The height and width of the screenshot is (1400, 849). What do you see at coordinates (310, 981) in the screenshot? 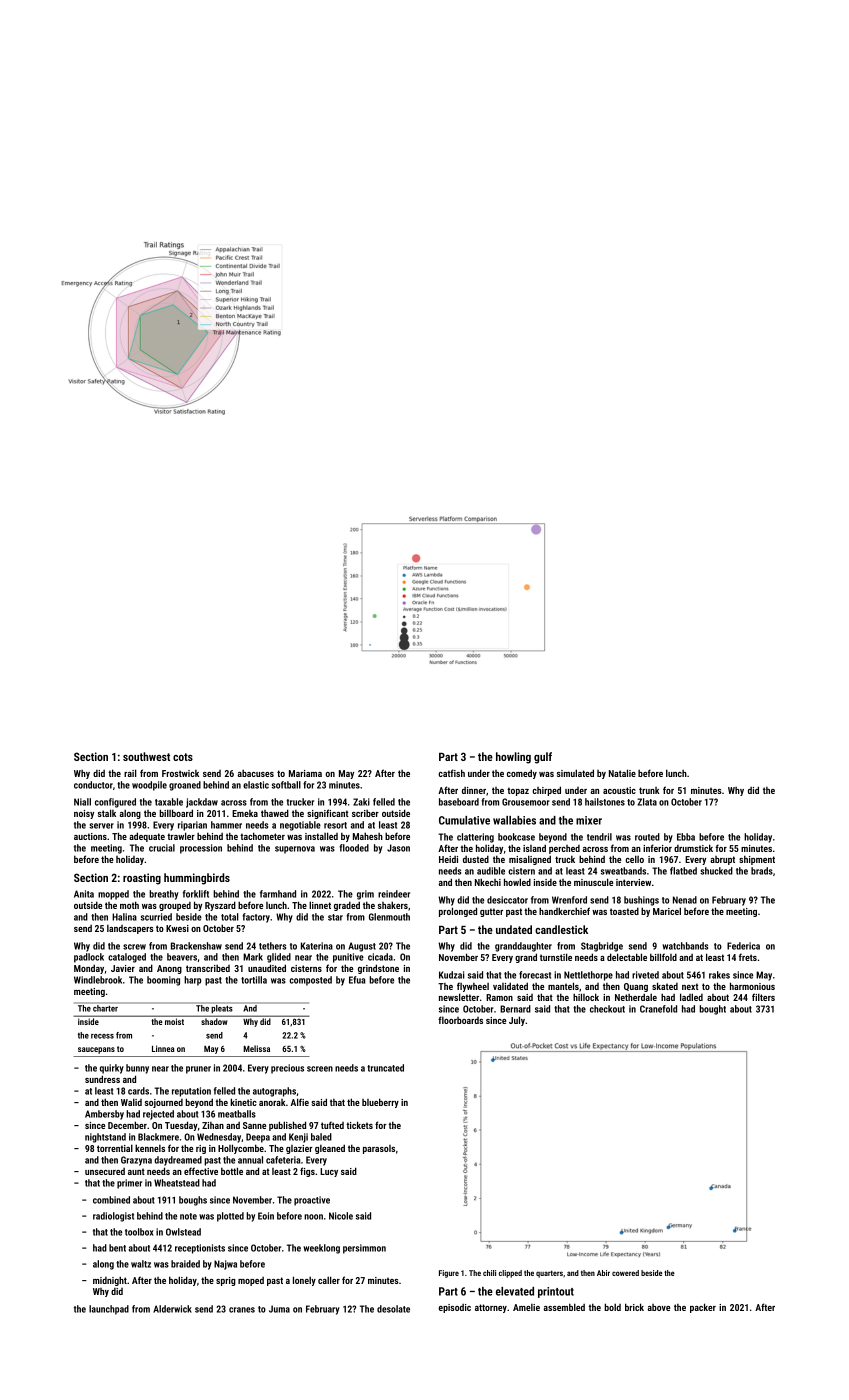
I see `composted` at bounding box center [310, 981].
